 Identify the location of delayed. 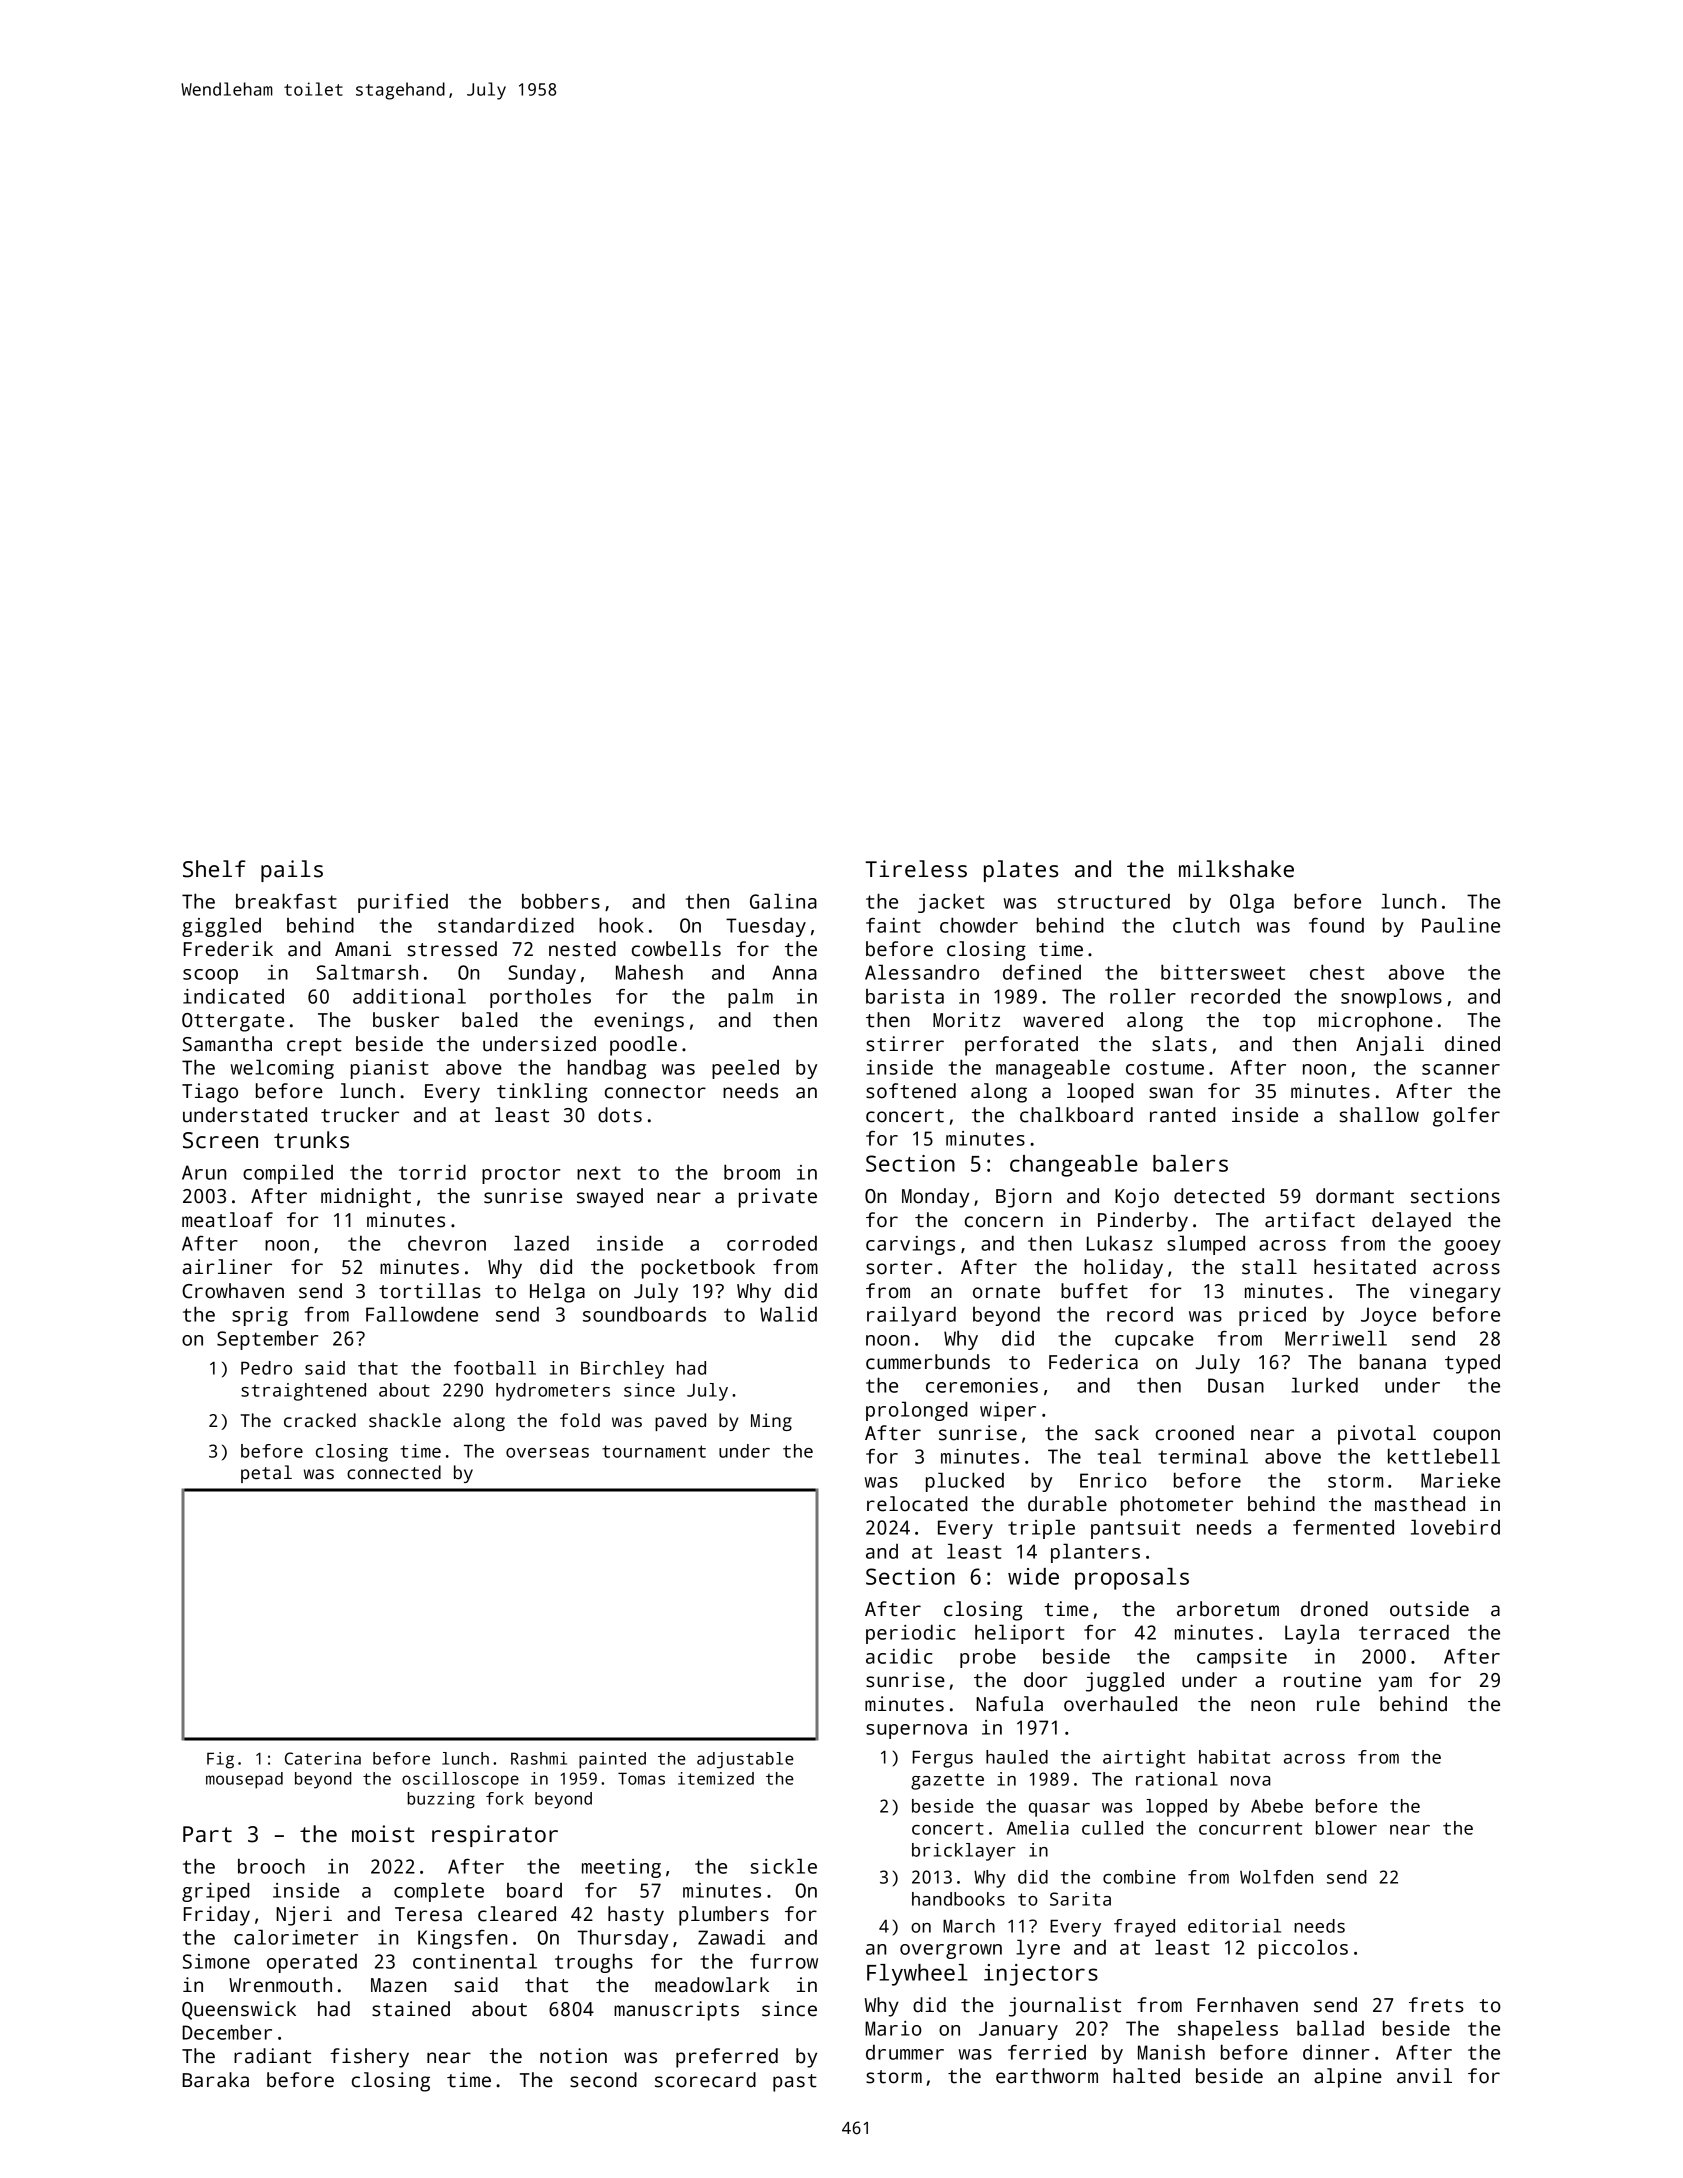
(1411, 1222).
